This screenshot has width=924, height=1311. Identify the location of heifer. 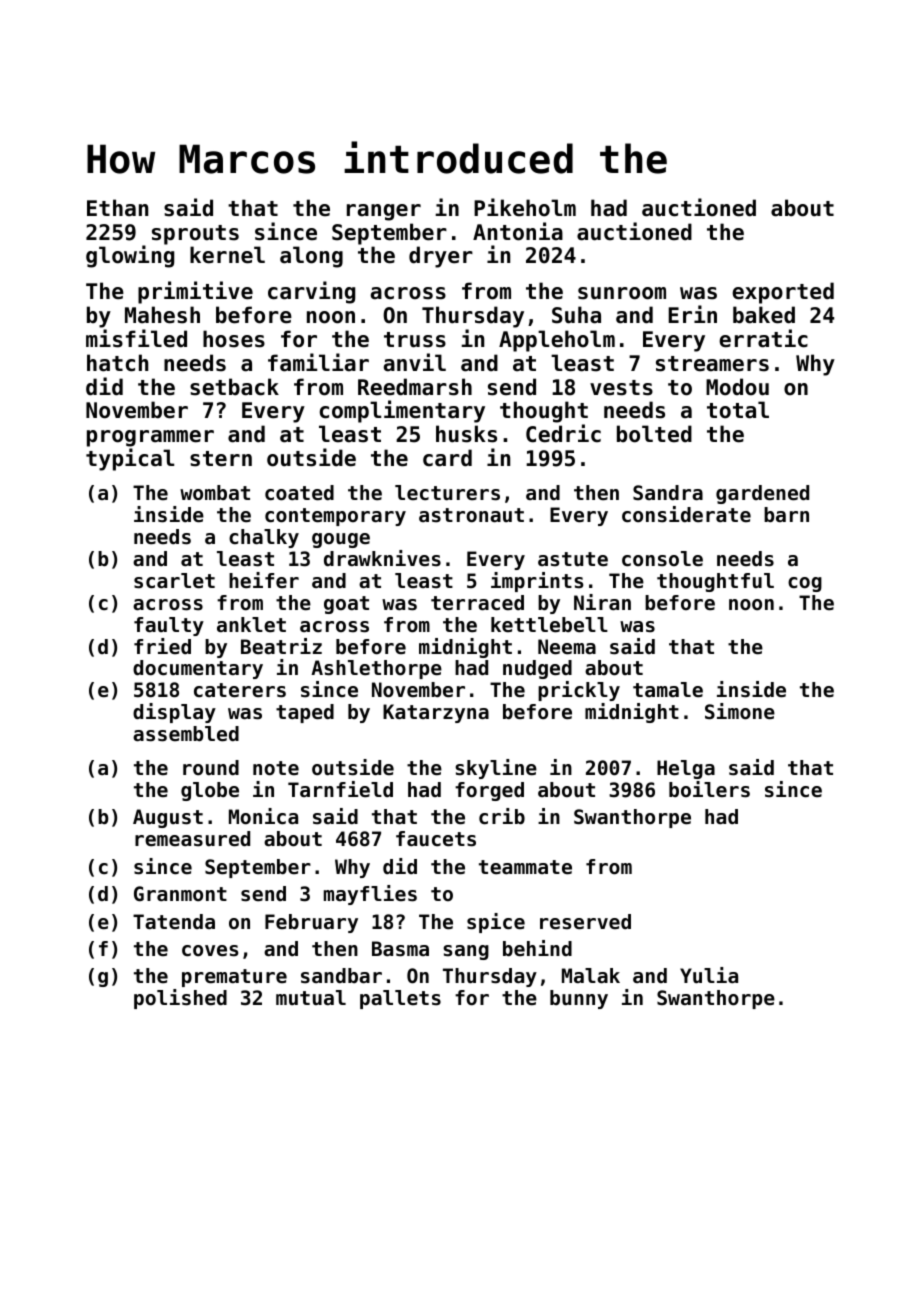
(264, 580).
